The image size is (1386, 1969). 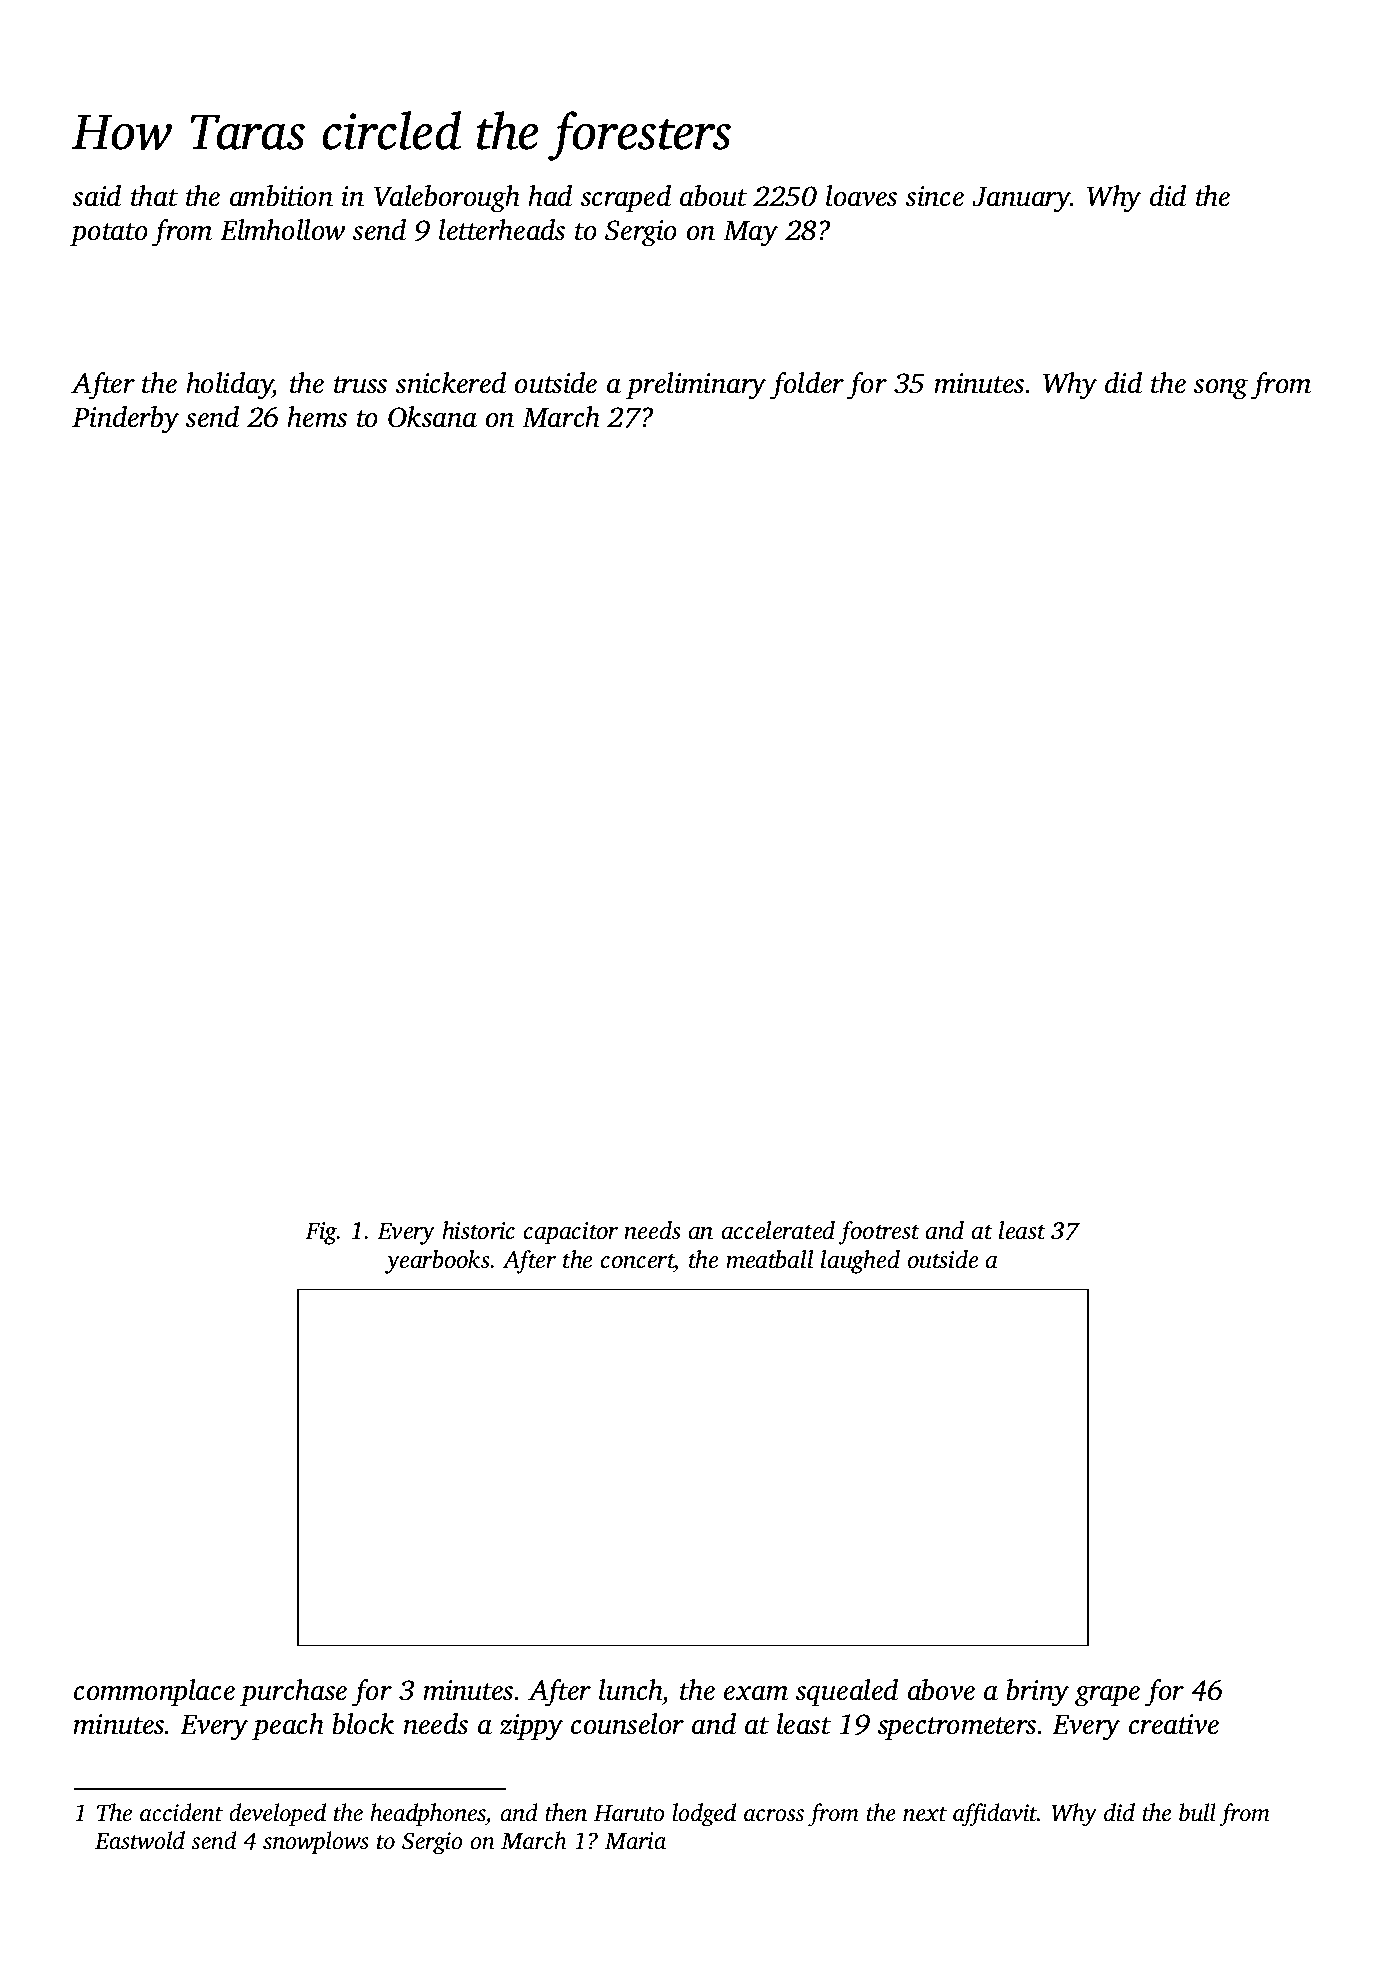 What do you see at coordinates (432, 417) in the page?
I see `Oksana` at bounding box center [432, 417].
